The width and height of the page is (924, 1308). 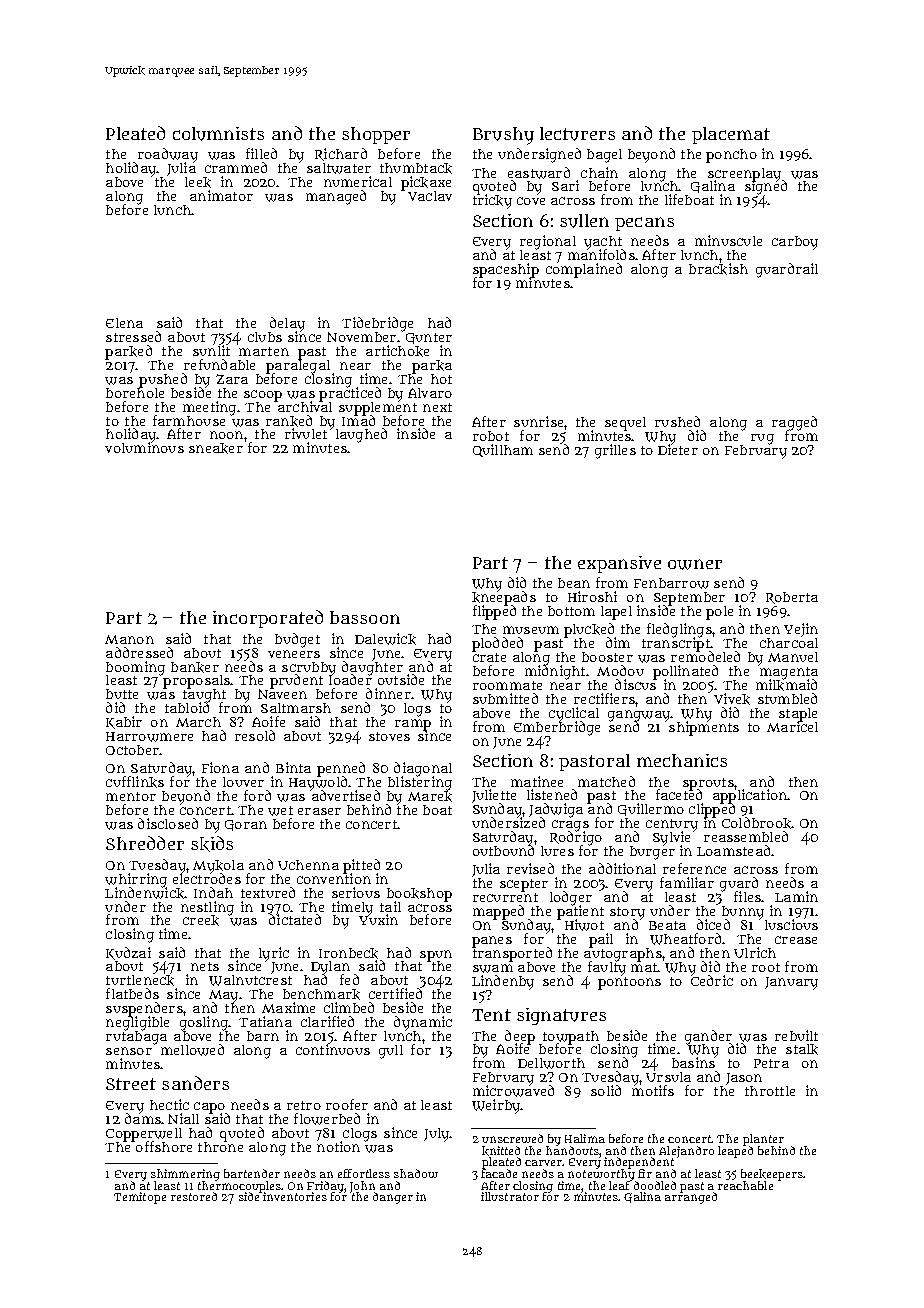 What do you see at coordinates (195, 1083) in the page?
I see `sanders` at bounding box center [195, 1083].
